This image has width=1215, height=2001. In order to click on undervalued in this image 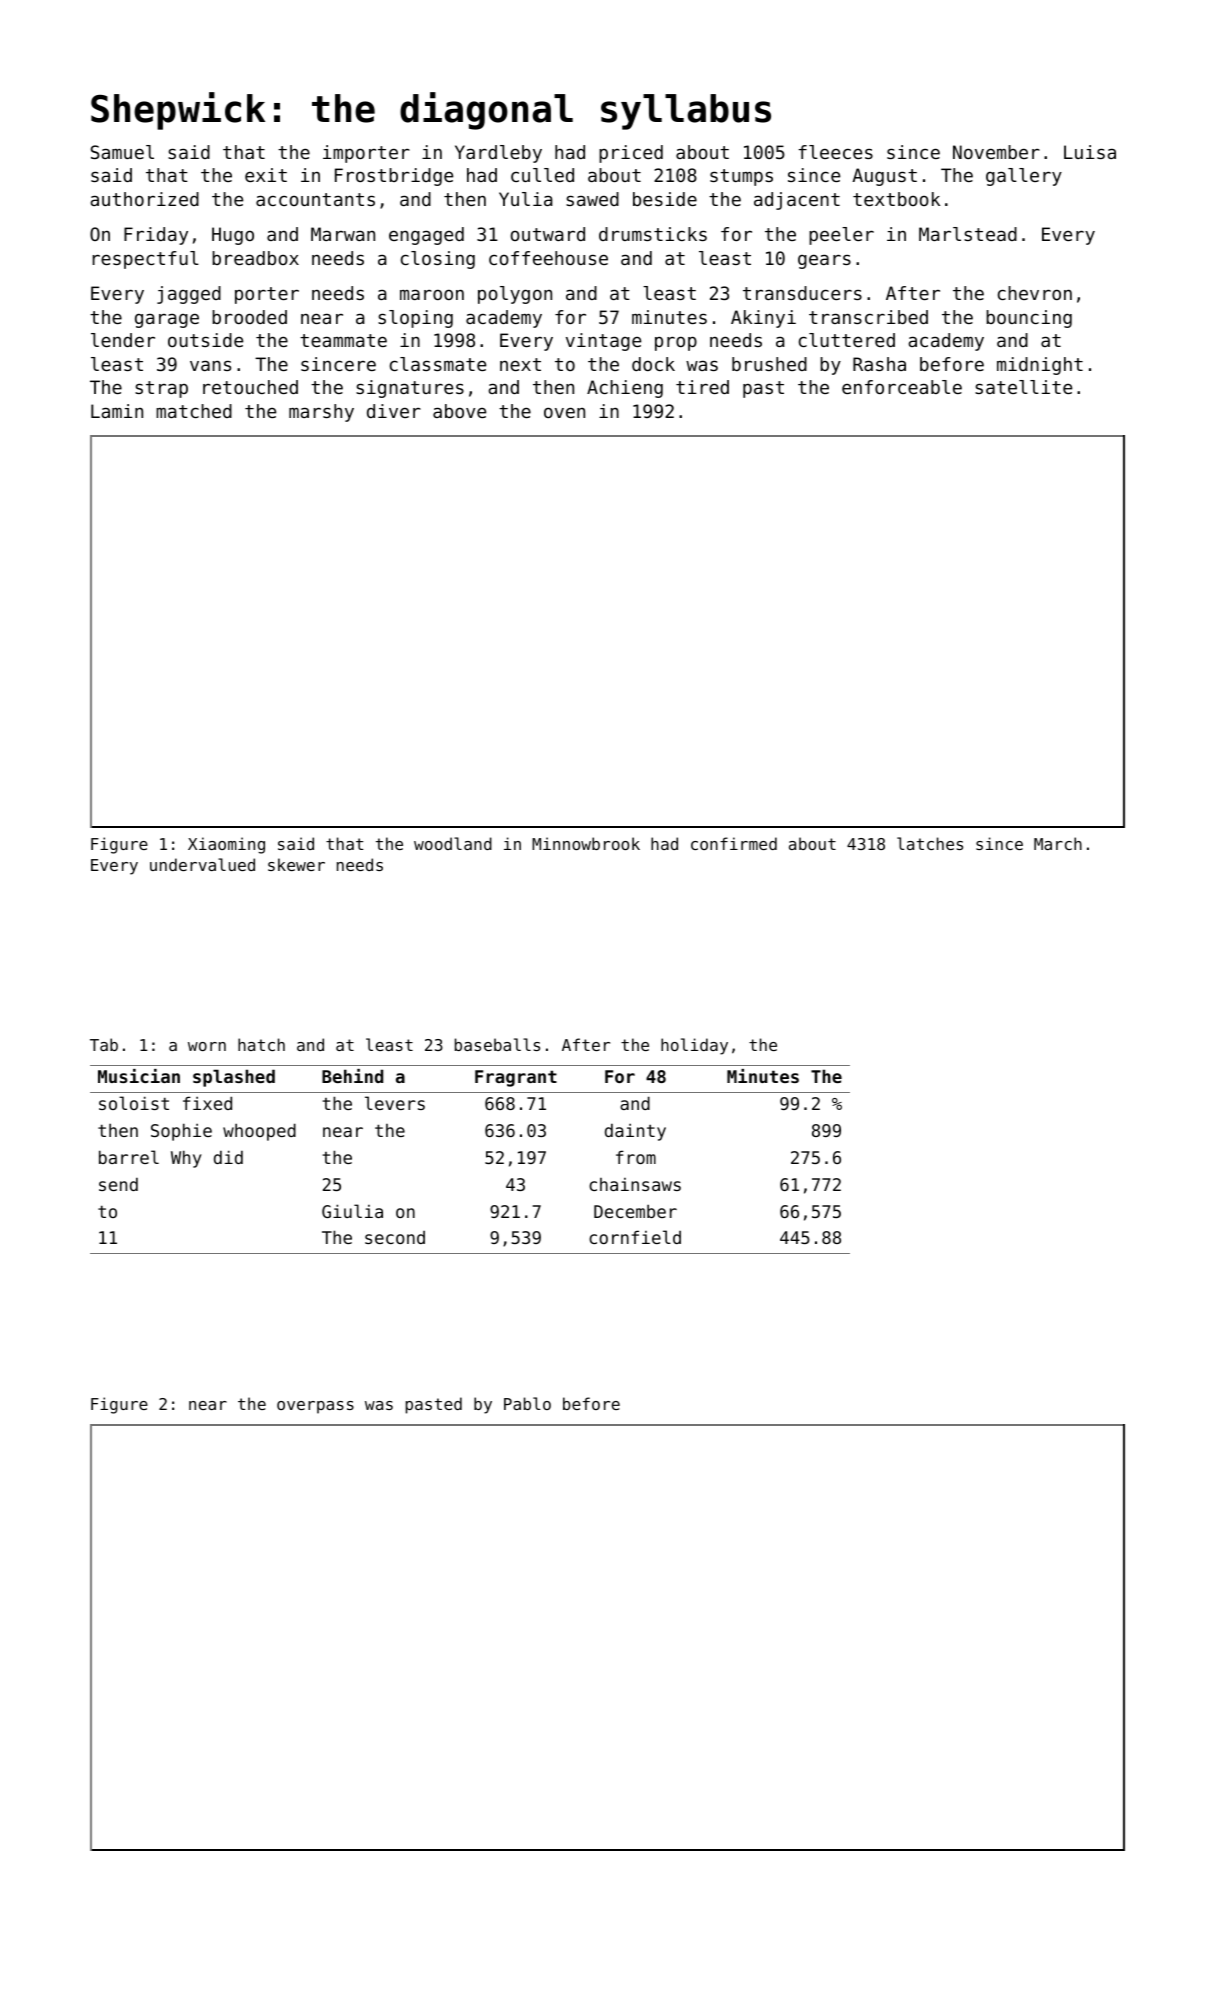, I will do `click(202, 864)`.
